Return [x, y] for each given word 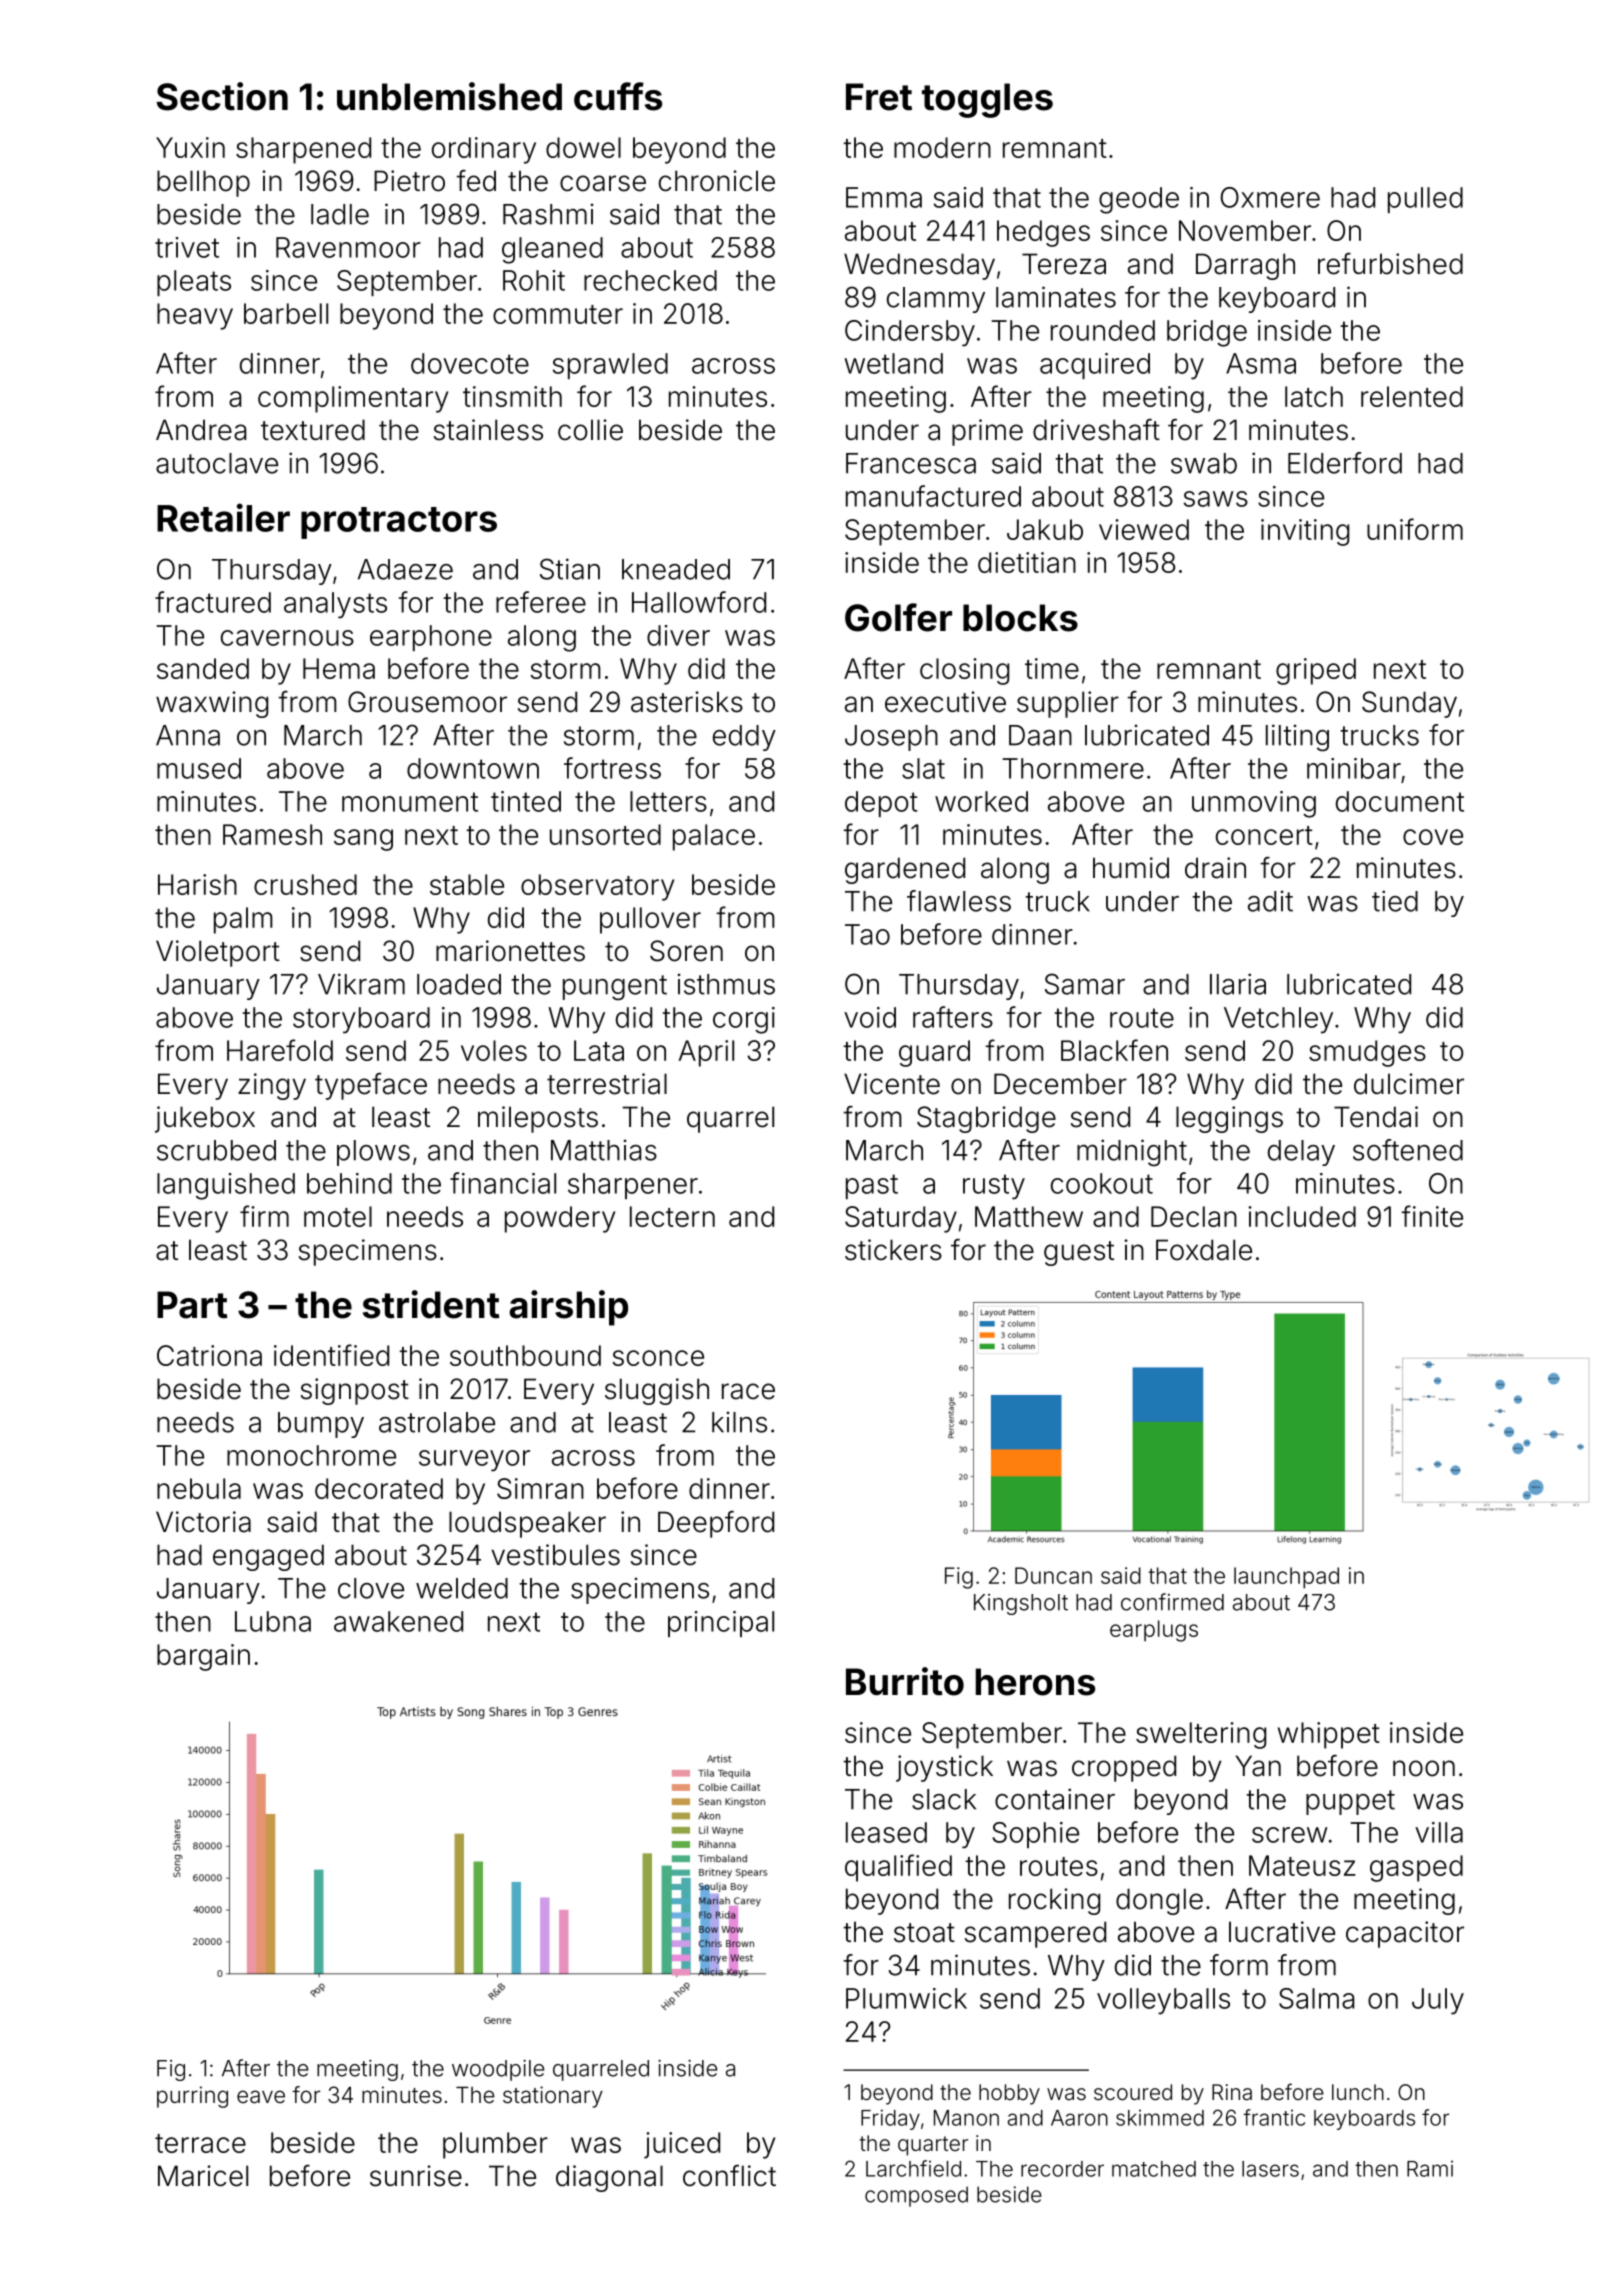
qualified [898, 1868]
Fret [879, 97]
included [1302, 1216]
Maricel [203, 2176]
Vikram [361, 984]
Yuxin [190, 147]
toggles [987, 100]
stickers [893, 1250]
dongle [1159, 1901]
